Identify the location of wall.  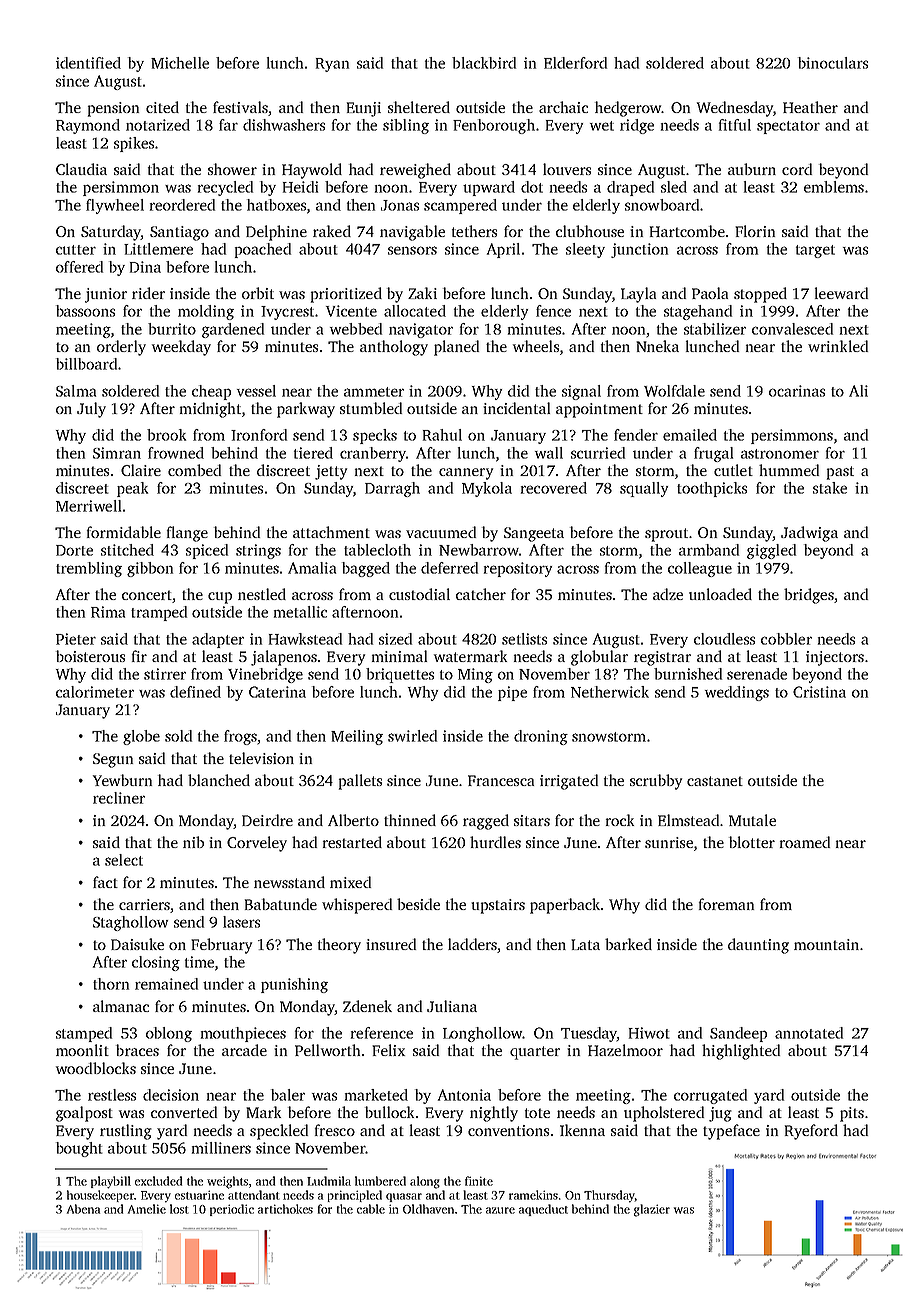
(549, 453).
